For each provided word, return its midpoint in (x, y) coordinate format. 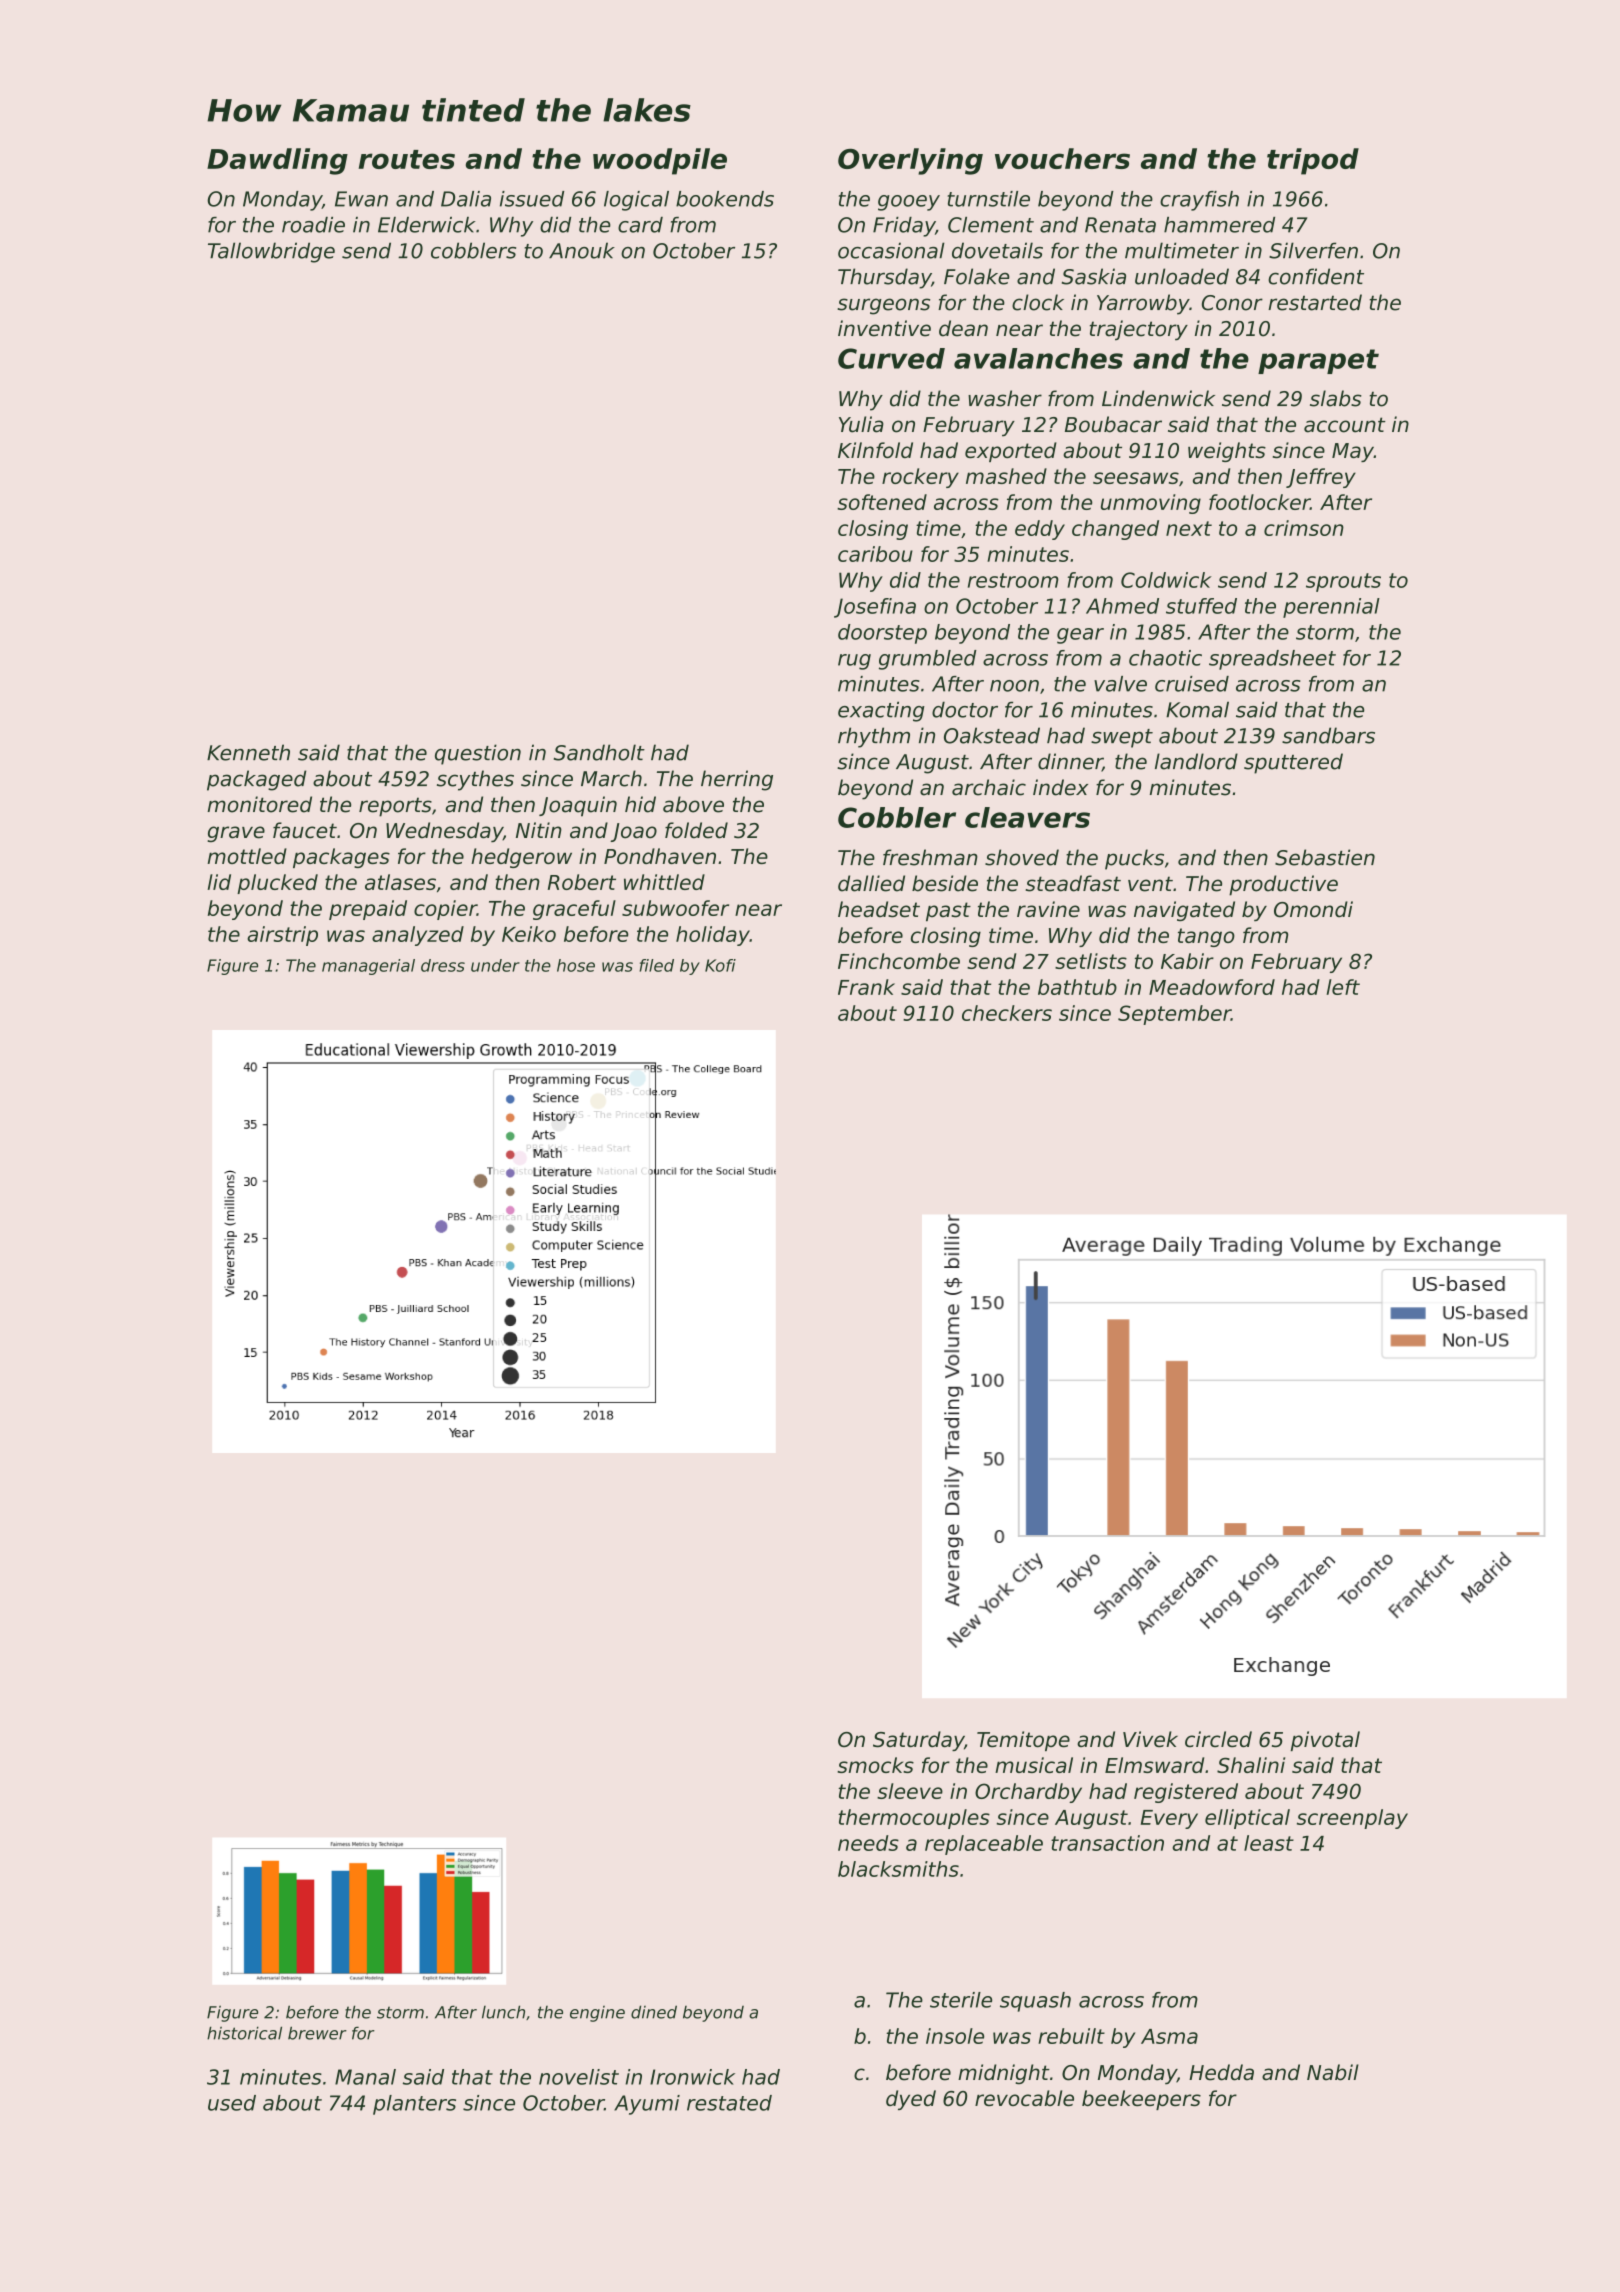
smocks (875, 1765)
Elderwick (427, 225)
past (948, 911)
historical (244, 2033)
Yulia (861, 424)
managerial (368, 967)
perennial (1331, 608)
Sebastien (1325, 857)
